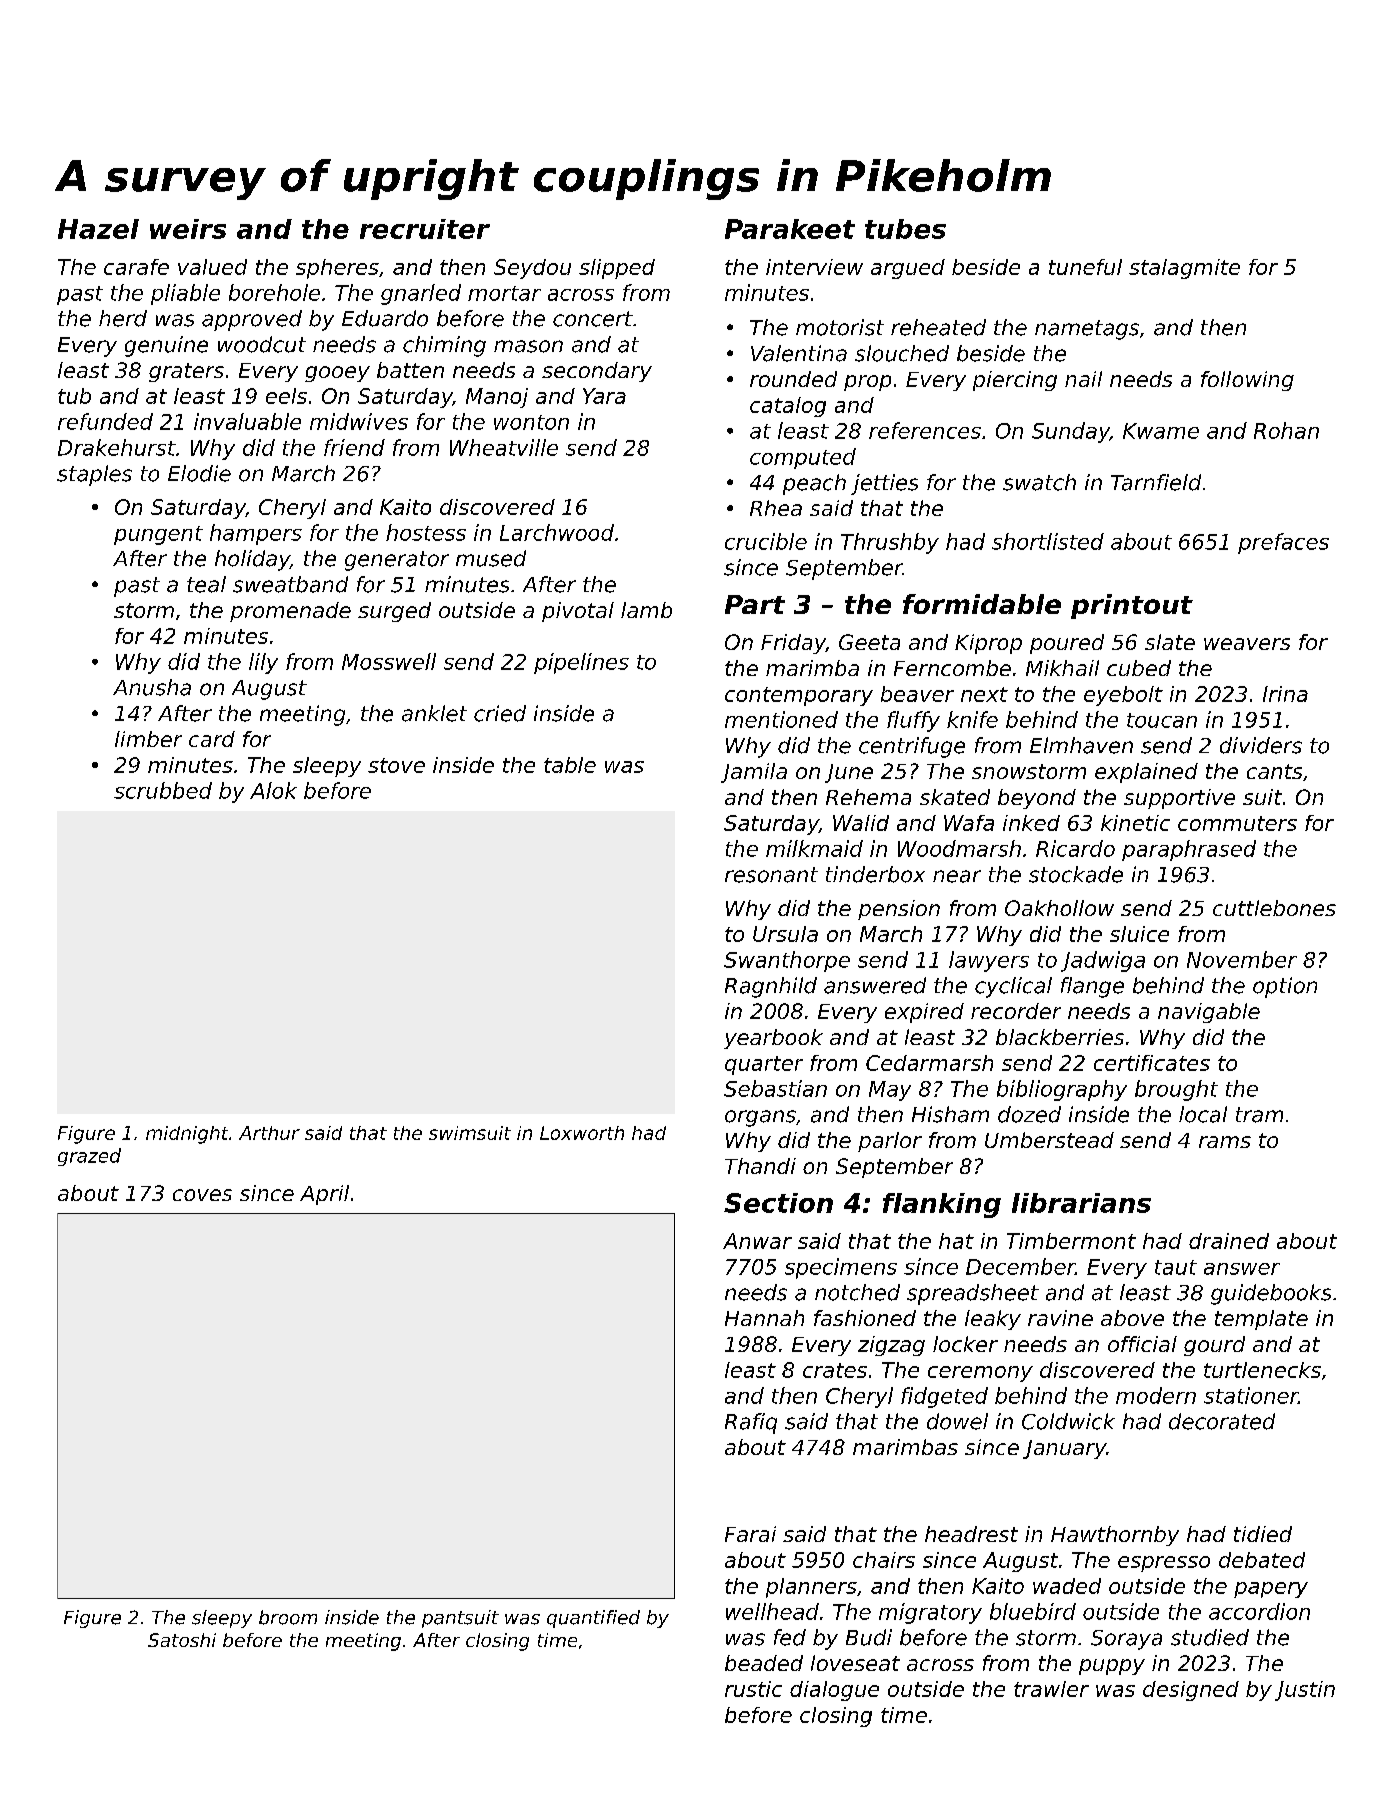 The height and width of the page is (1811, 1399). I want to click on weirs, so click(188, 229).
